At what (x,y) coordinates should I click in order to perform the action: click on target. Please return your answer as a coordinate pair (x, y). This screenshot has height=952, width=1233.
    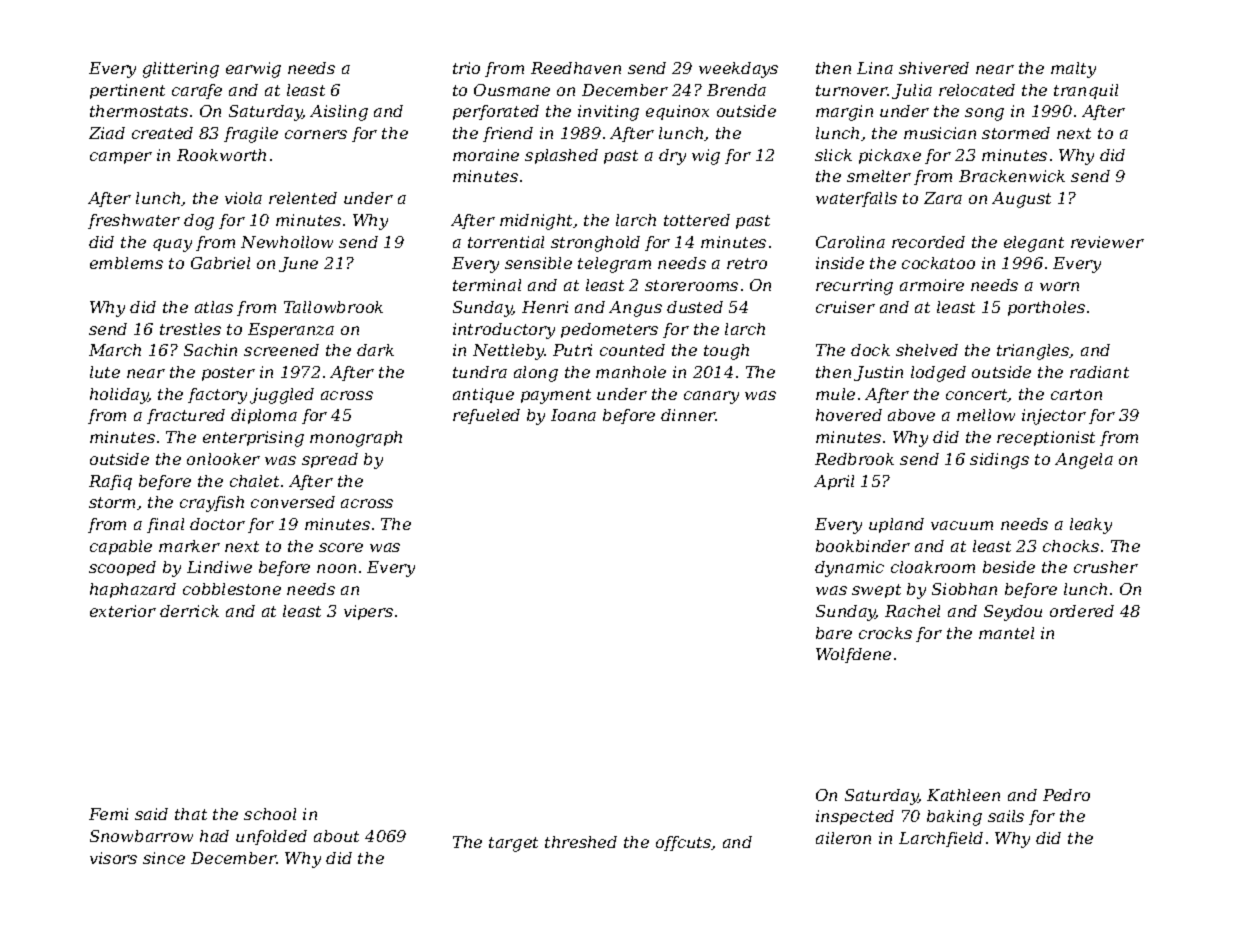
    Looking at the image, I should click on (513, 844).
